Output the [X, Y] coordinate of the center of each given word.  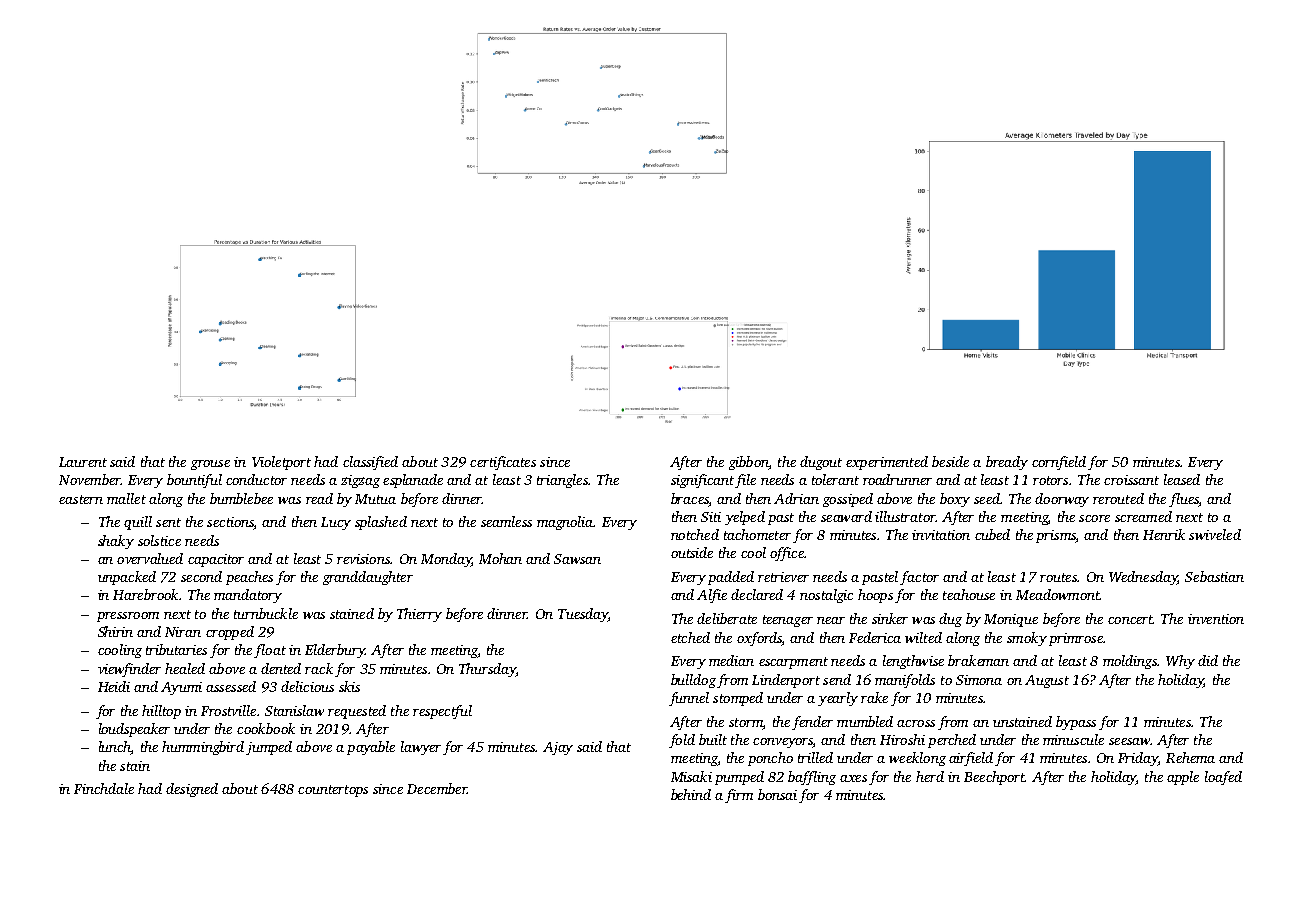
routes [1058, 577]
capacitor [216, 560]
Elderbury [335, 651]
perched [952, 741]
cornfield [1059, 463]
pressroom [128, 617]
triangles [562, 481]
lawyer [421, 748]
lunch [115, 748]
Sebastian [1214, 576]
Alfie [712, 596]
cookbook [266, 728]
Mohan [500, 558]
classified [370, 463]
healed [185, 668]
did [1208, 660]
